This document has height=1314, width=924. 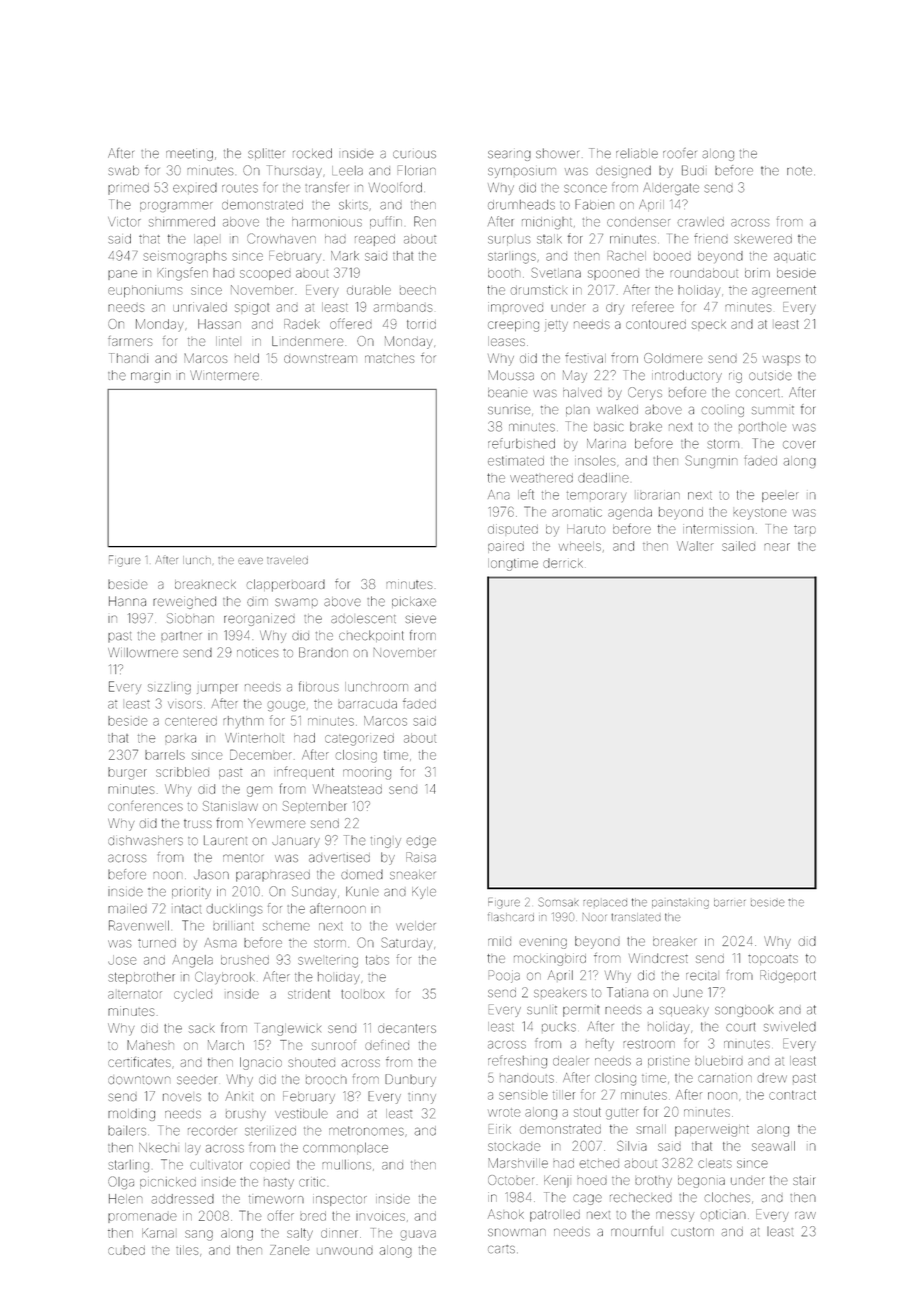 What do you see at coordinates (539, 290) in the document?
I see `drumstick` at bounding box center [539, 290].
